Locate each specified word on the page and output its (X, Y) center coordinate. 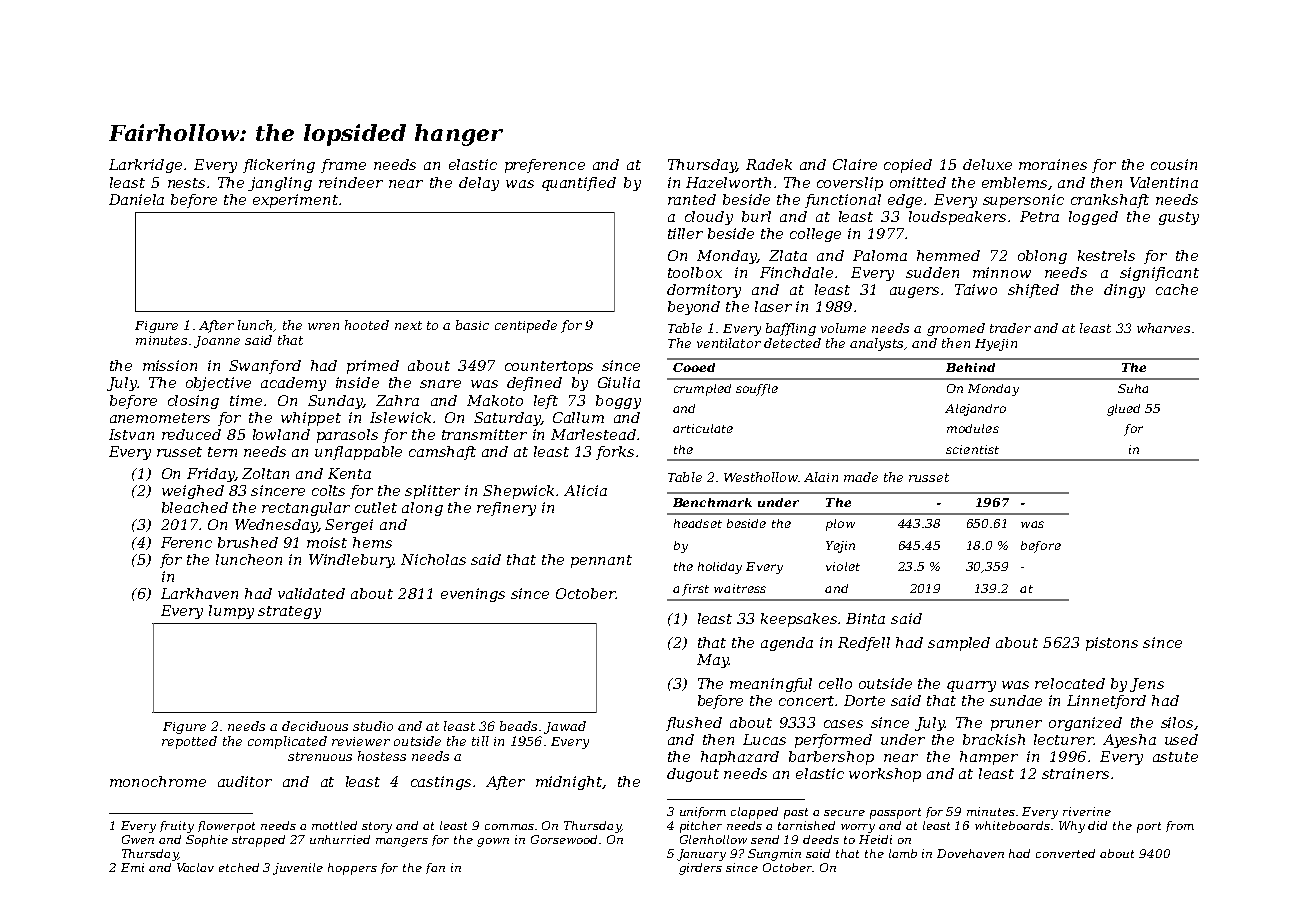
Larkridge (145, 166)
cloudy (709, 218)
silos (1177, 722)
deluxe (987, 164)
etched (239, 867)
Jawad (565, 727)
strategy (289, 612)
